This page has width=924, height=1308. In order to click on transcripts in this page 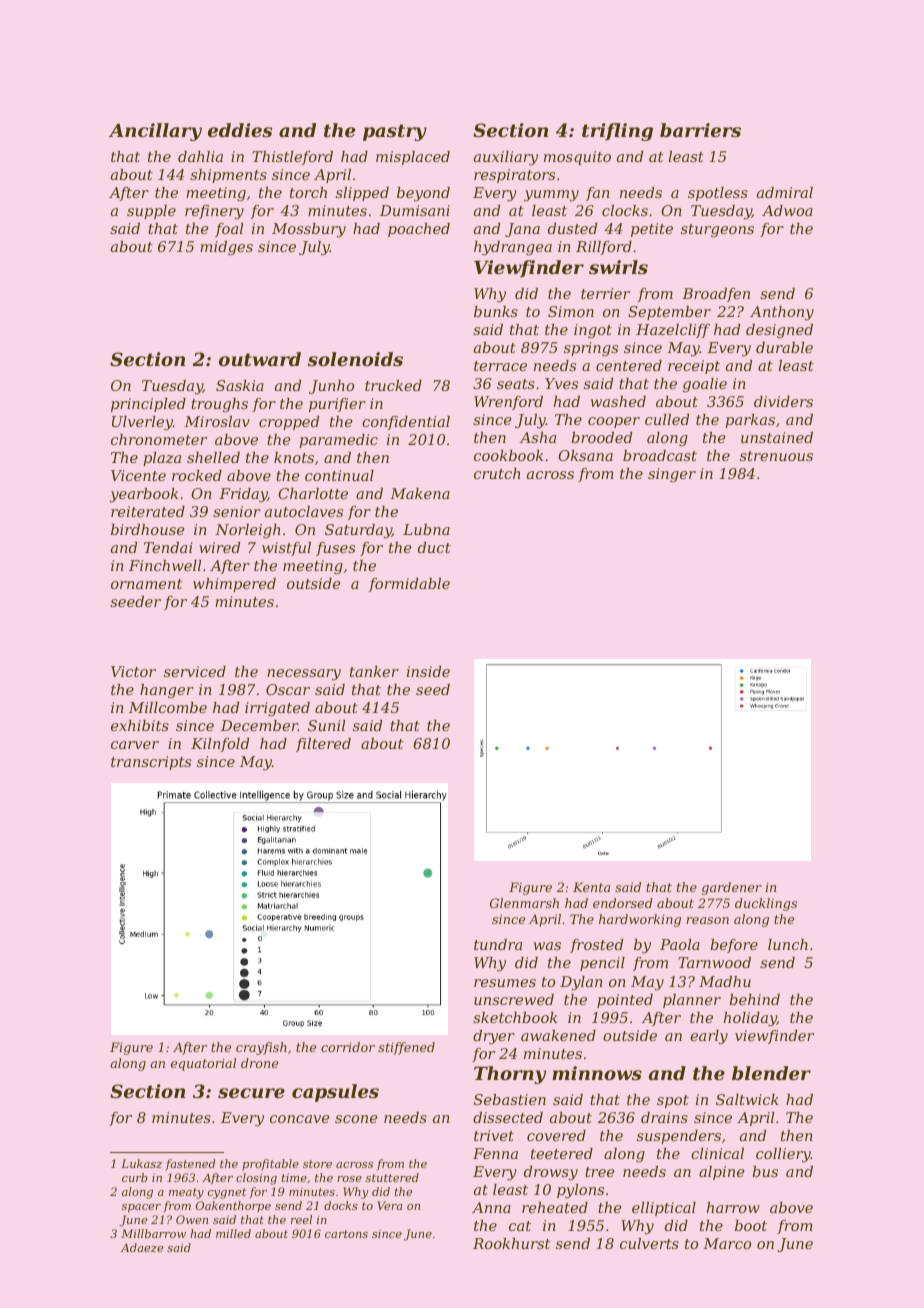, I will do `click(151, 763)`.
